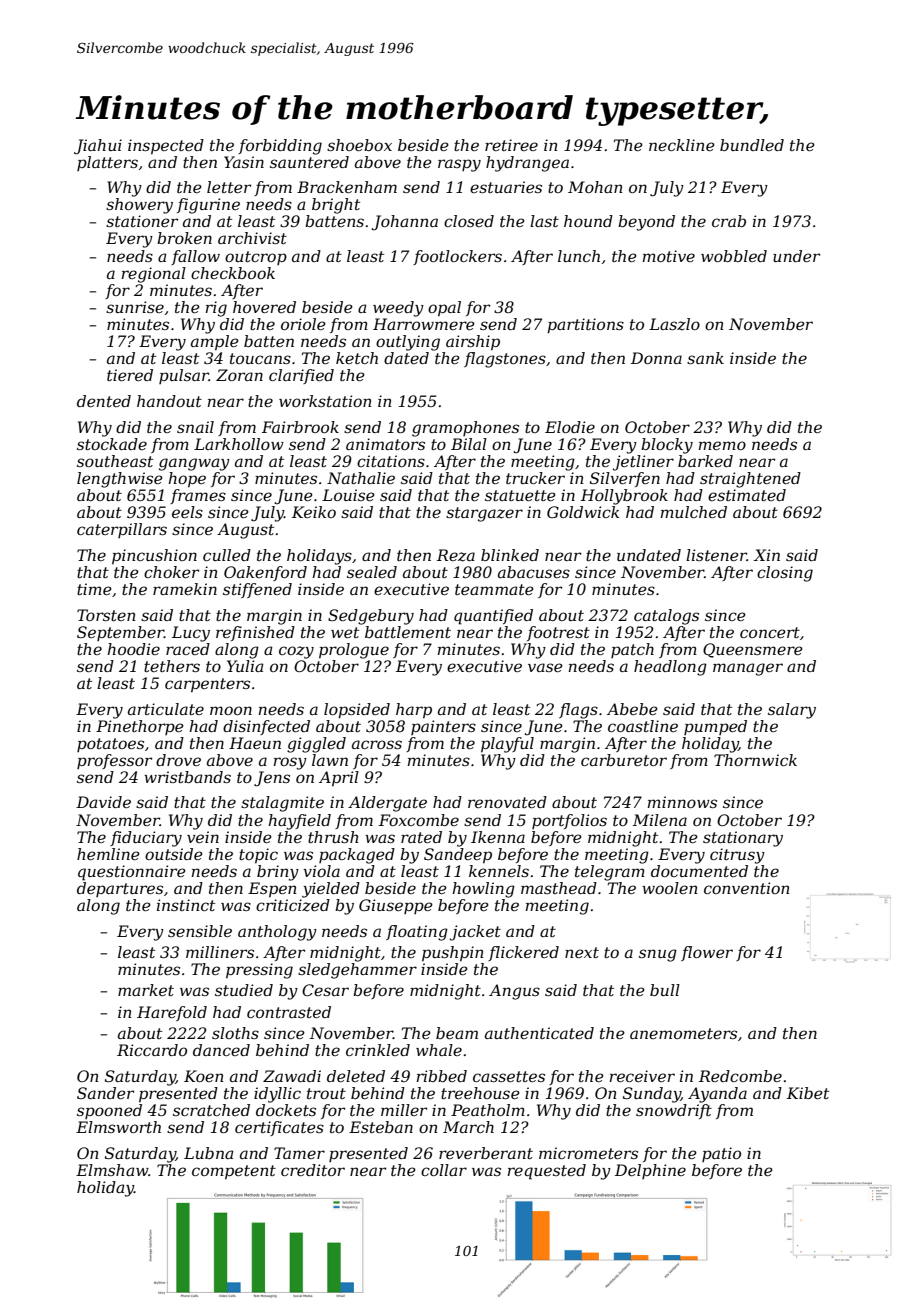 This image has width=908, height=1316. I want to click on Keiko, so click(314, 512).
